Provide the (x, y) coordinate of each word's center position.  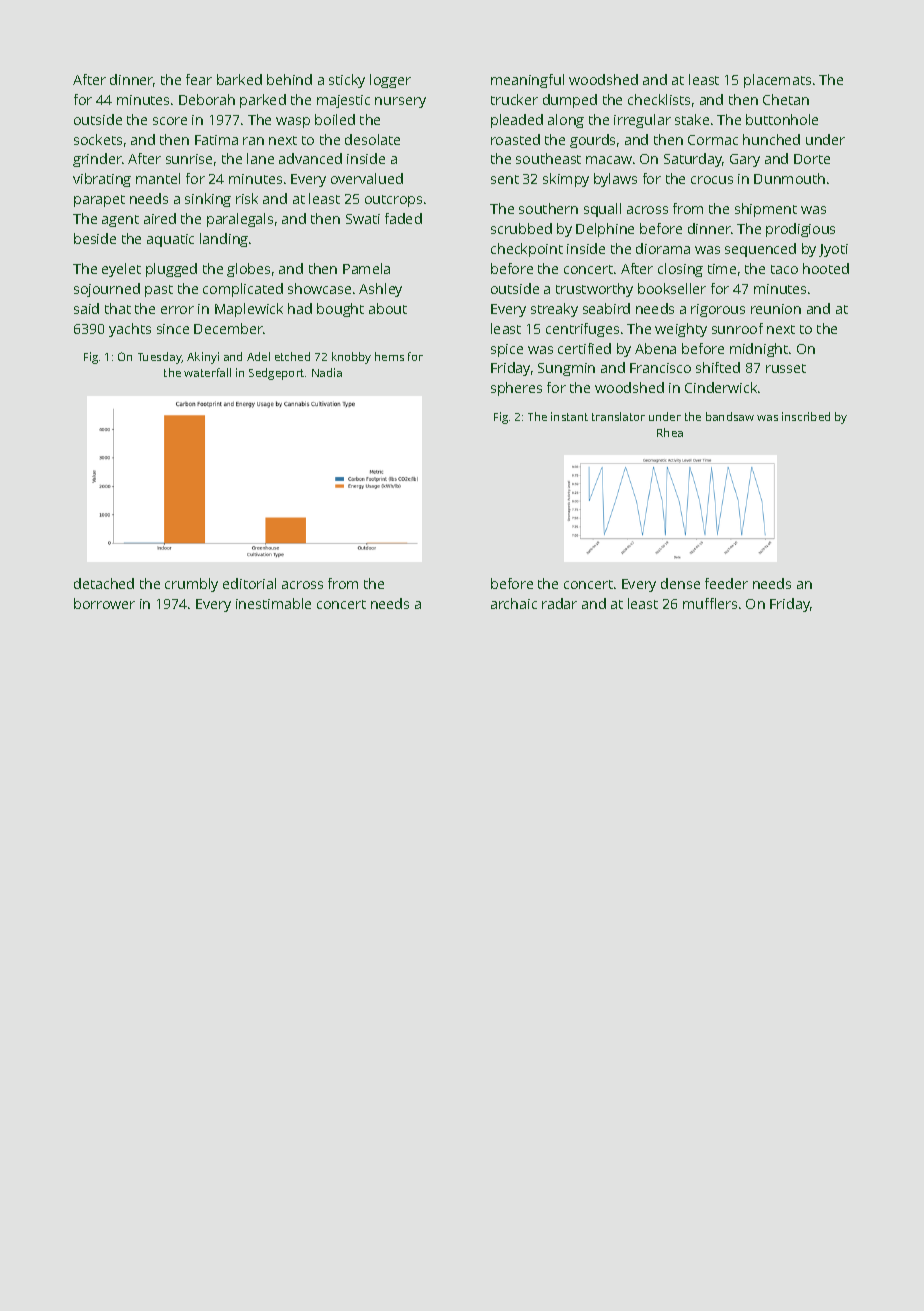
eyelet (121, 270)
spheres (516, 389)
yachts (130, 330)
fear (199, 79)
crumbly (191, 585)
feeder (726, 583)
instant (569, 416)
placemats (777, 81)
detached (104, 583)
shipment (766, 210)
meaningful (527, 81)
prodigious (800, 230)
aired (160, 218)
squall (602, 210)
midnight (759, 350)
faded (403, 218)
